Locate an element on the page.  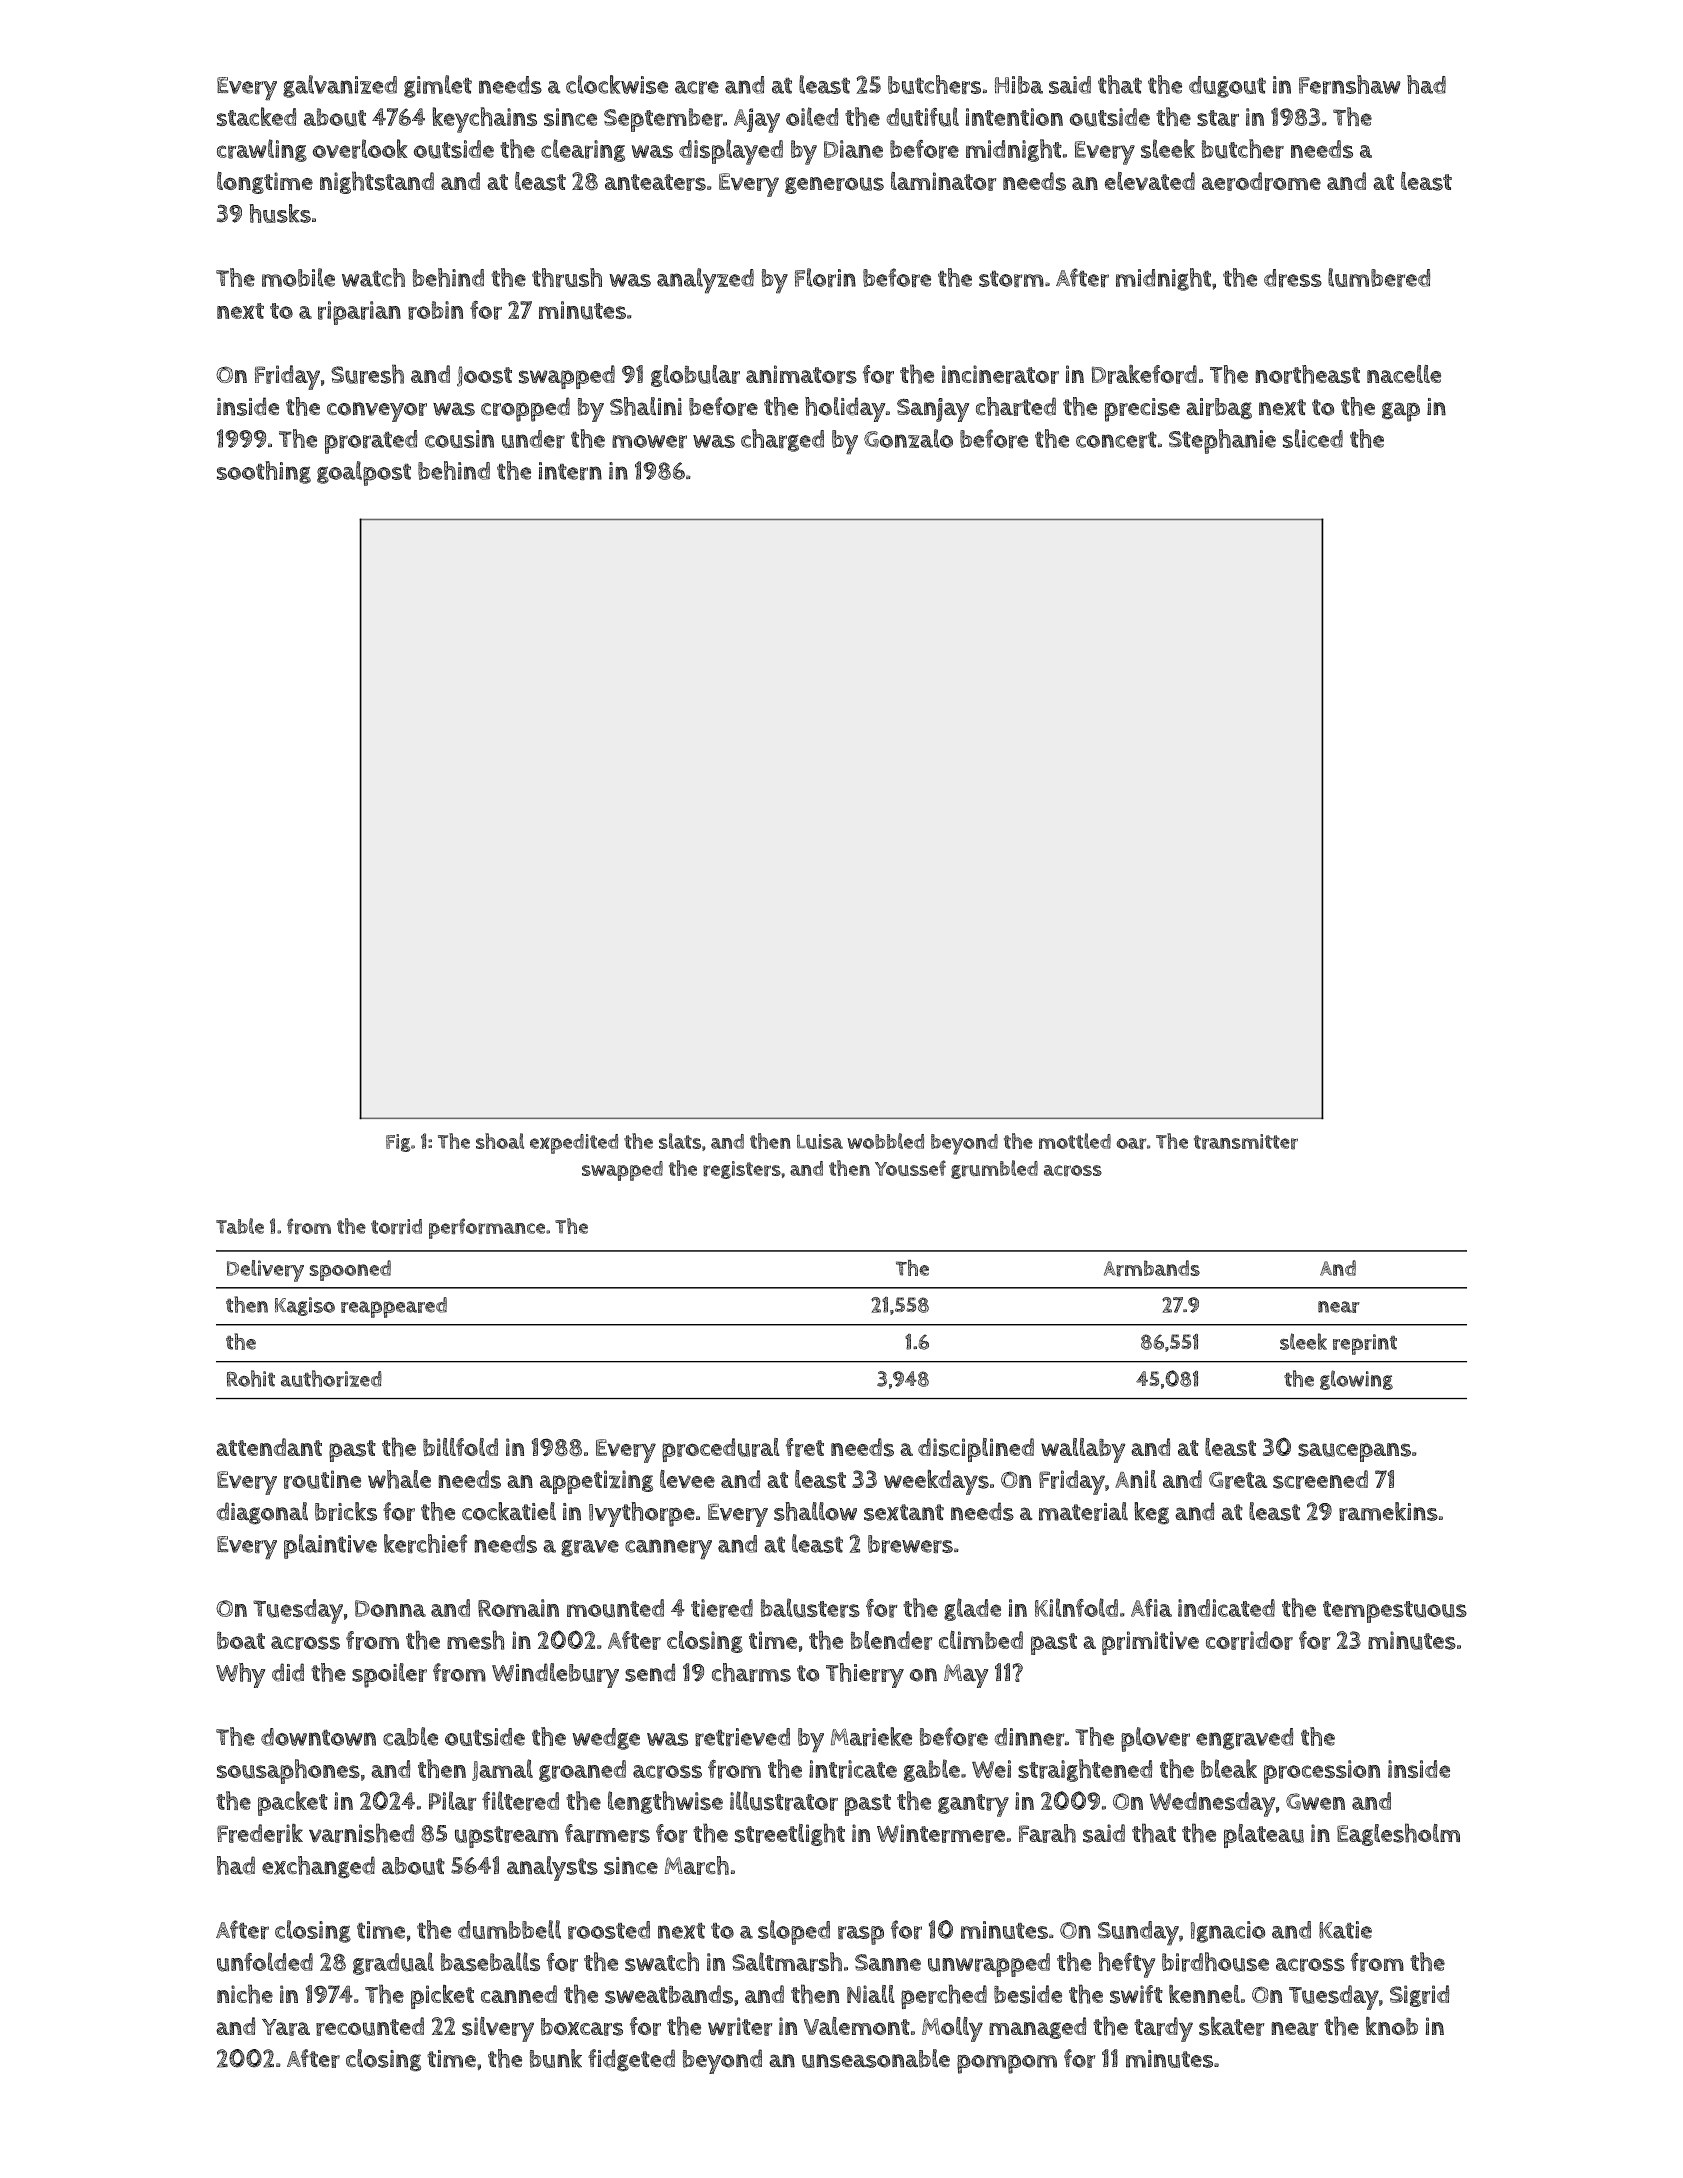
galvanized is located at coordinates (340, 86).
